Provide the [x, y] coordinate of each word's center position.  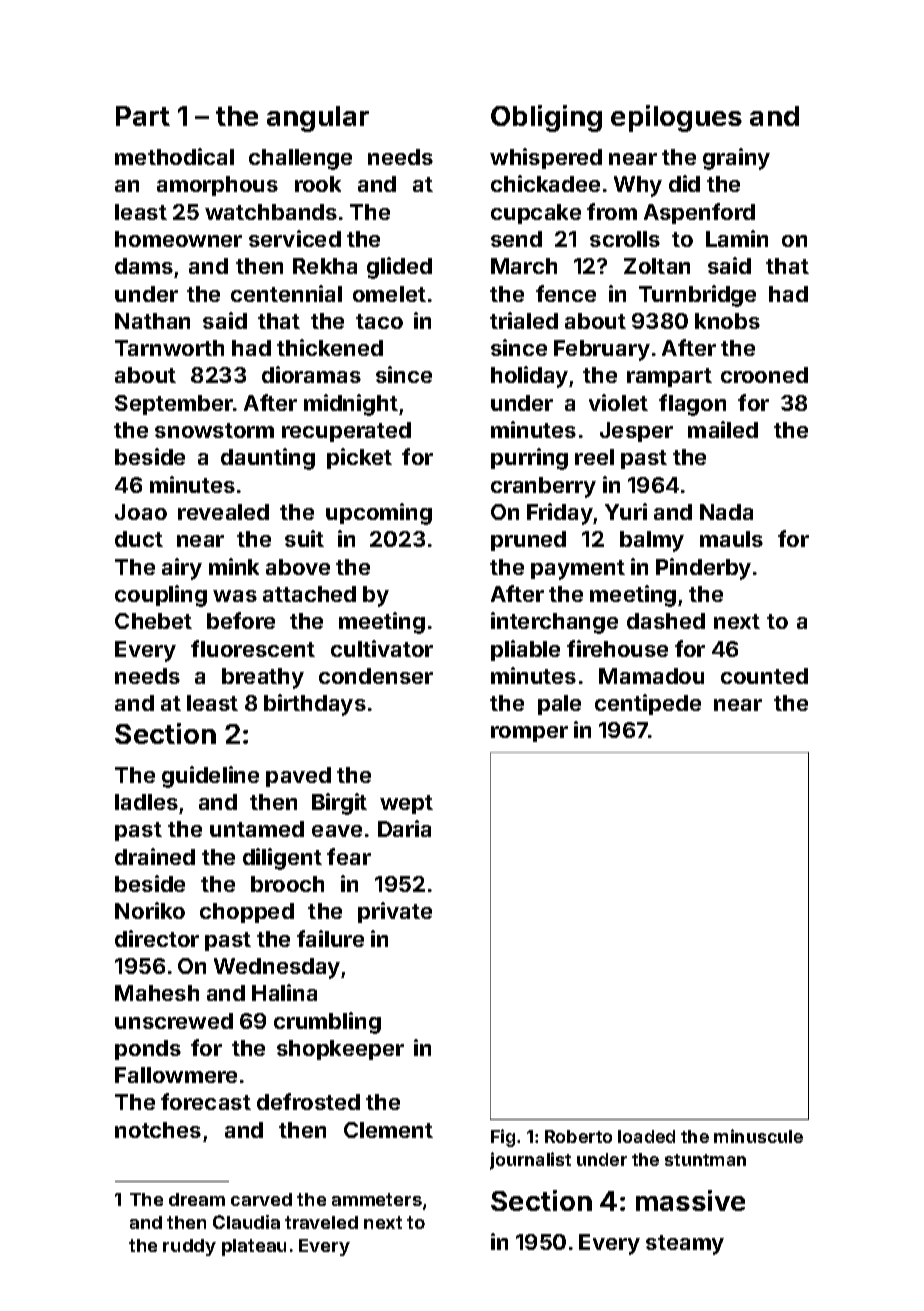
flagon [692, 405]
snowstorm [214, 430]
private [395, 912]
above [298, 567]
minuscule [758, 1136]
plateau [254, 1247]
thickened [330, 347]
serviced [295, 238]
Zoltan [657, 266]
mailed [723, 429]
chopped [247, 913]
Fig [503, 1138]
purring [529, 459]
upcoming [379, 514]
